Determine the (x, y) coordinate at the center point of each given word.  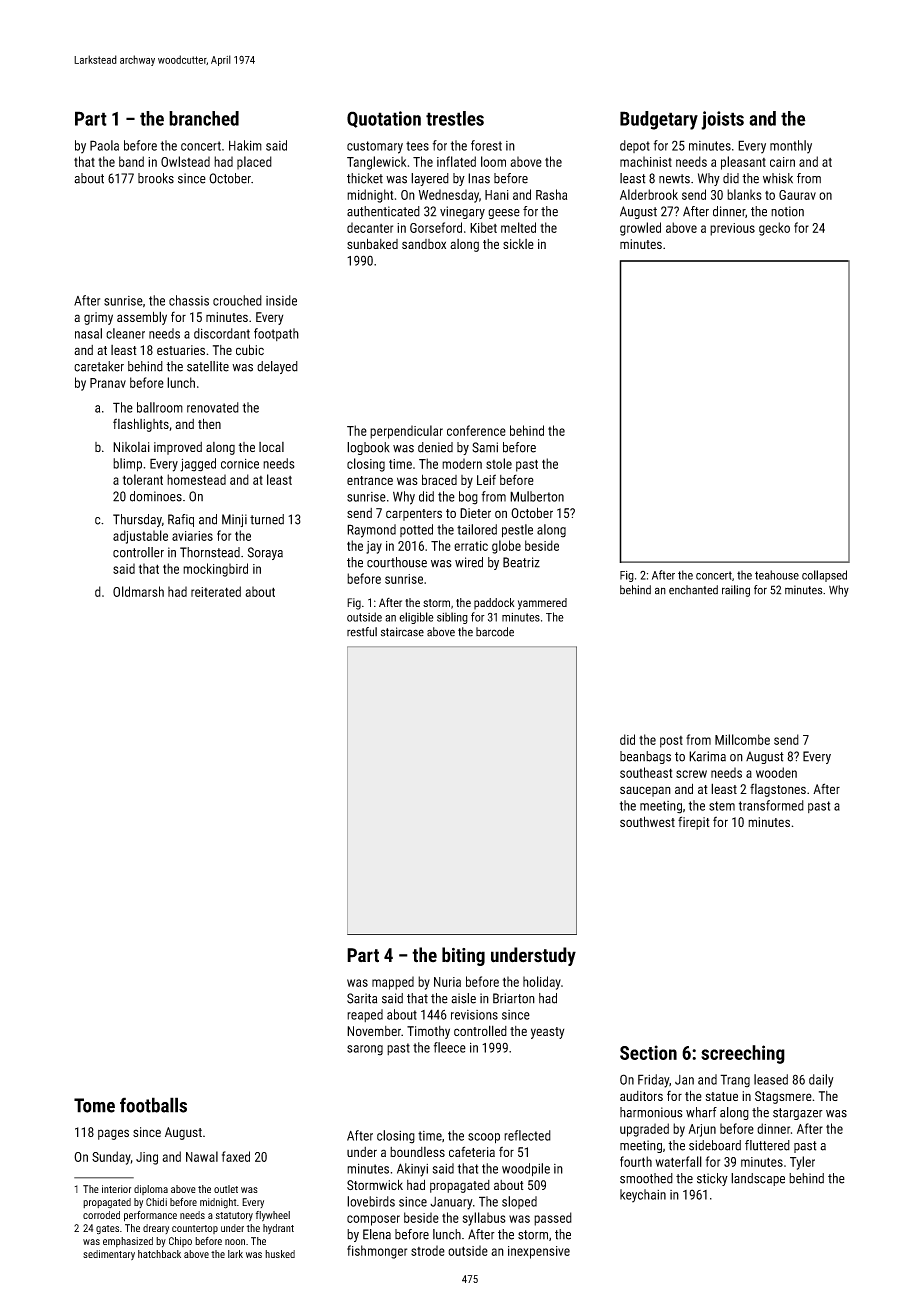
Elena (377, 1234)
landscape (758, 1179)
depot (635, 146)
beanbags (645, 757)
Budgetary (659, 120)
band (131, 161)
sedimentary (109, 1255)
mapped (393, 983)
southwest (647, 821)
